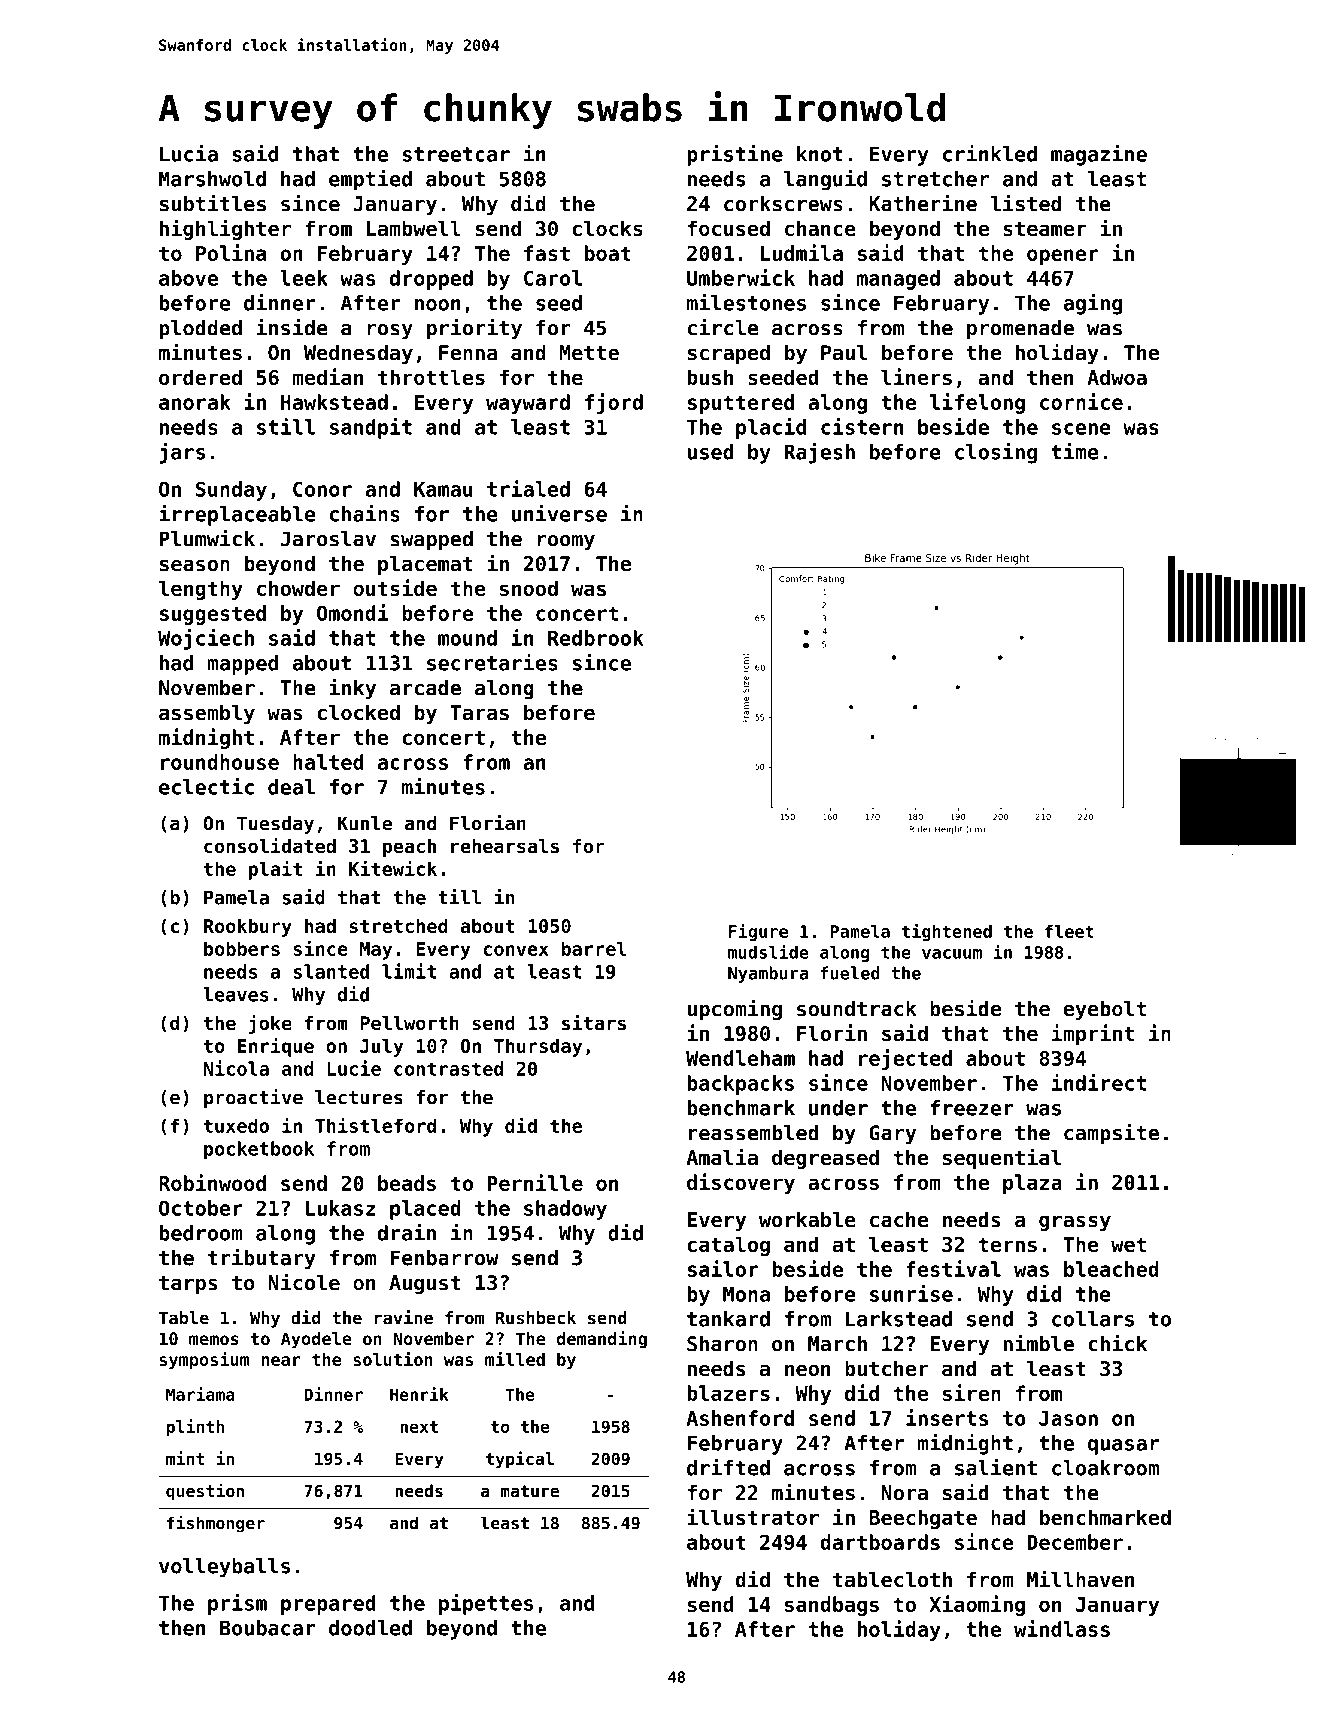 The image size is (1335, 1728). What do you see at coordinates (1128, 1244) in the page?
I see `wet` at bounding box center [1128, 1244].
